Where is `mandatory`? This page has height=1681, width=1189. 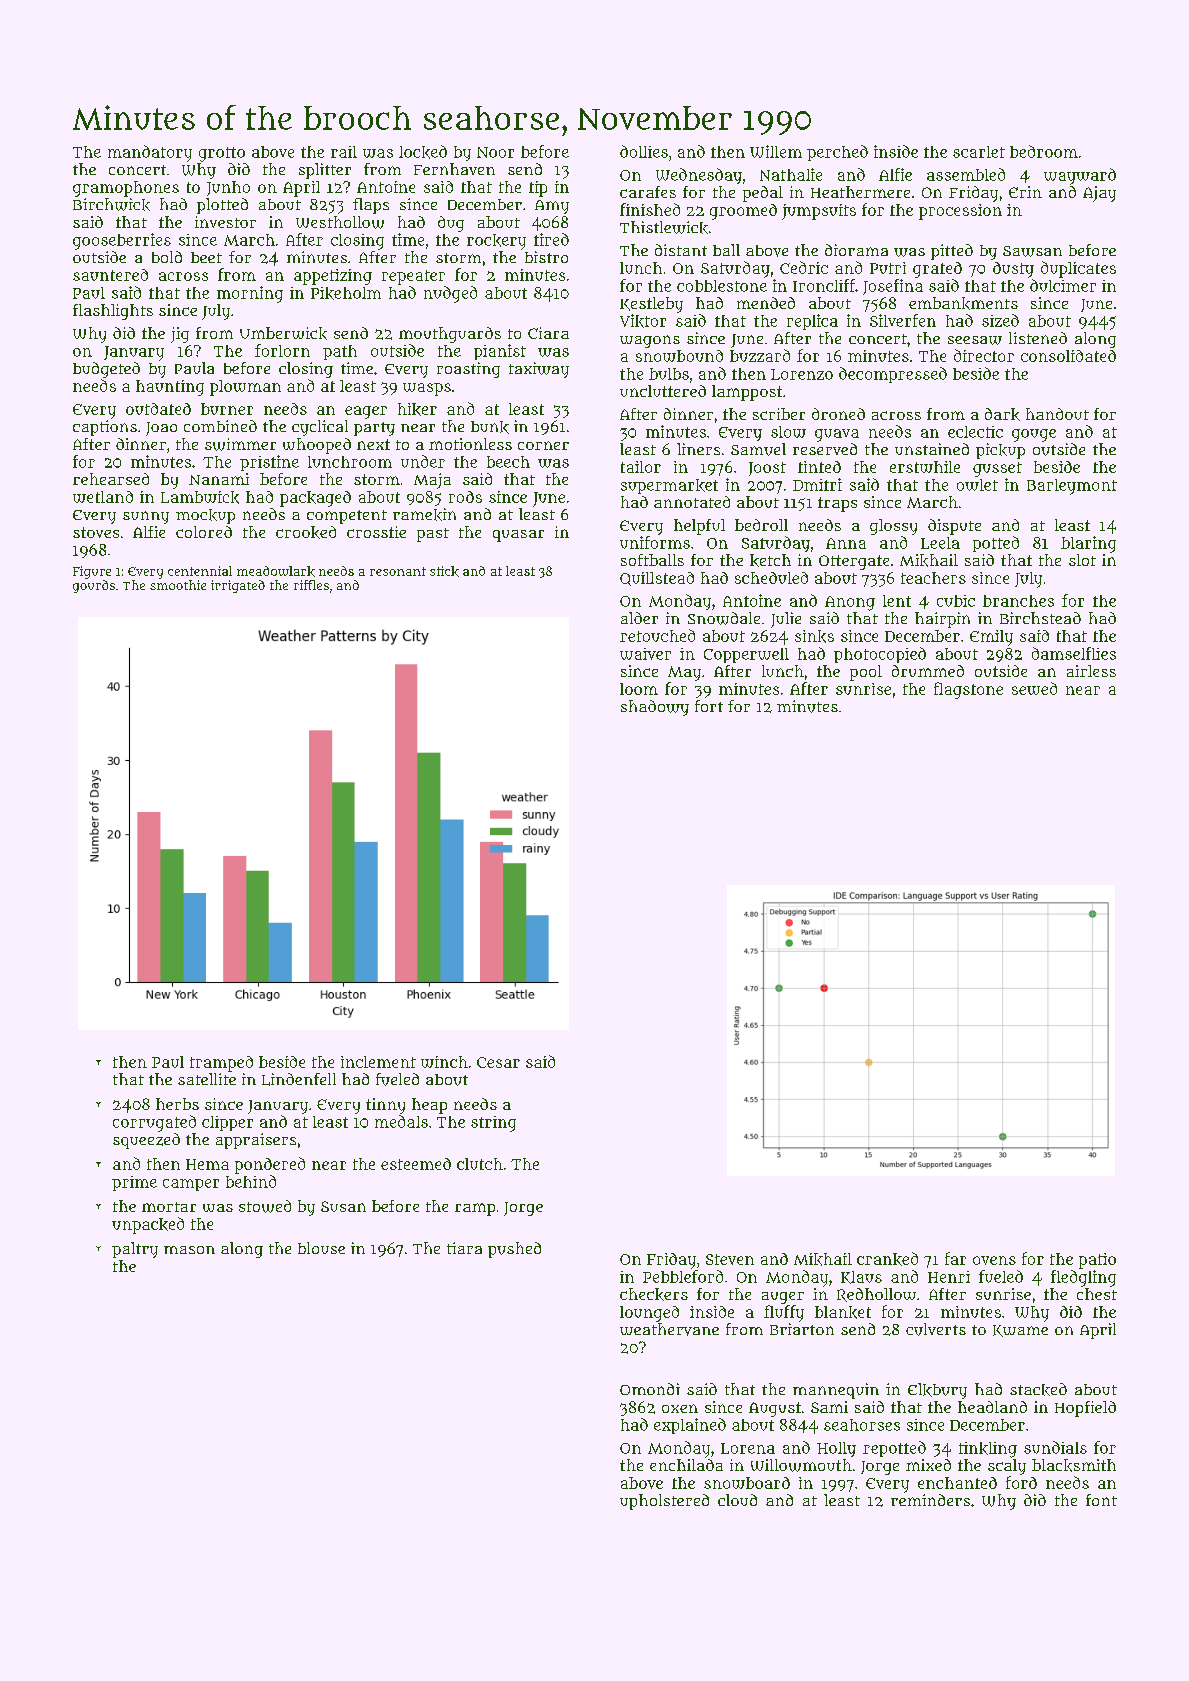
mandatory is located at coordinates (150, 153).
